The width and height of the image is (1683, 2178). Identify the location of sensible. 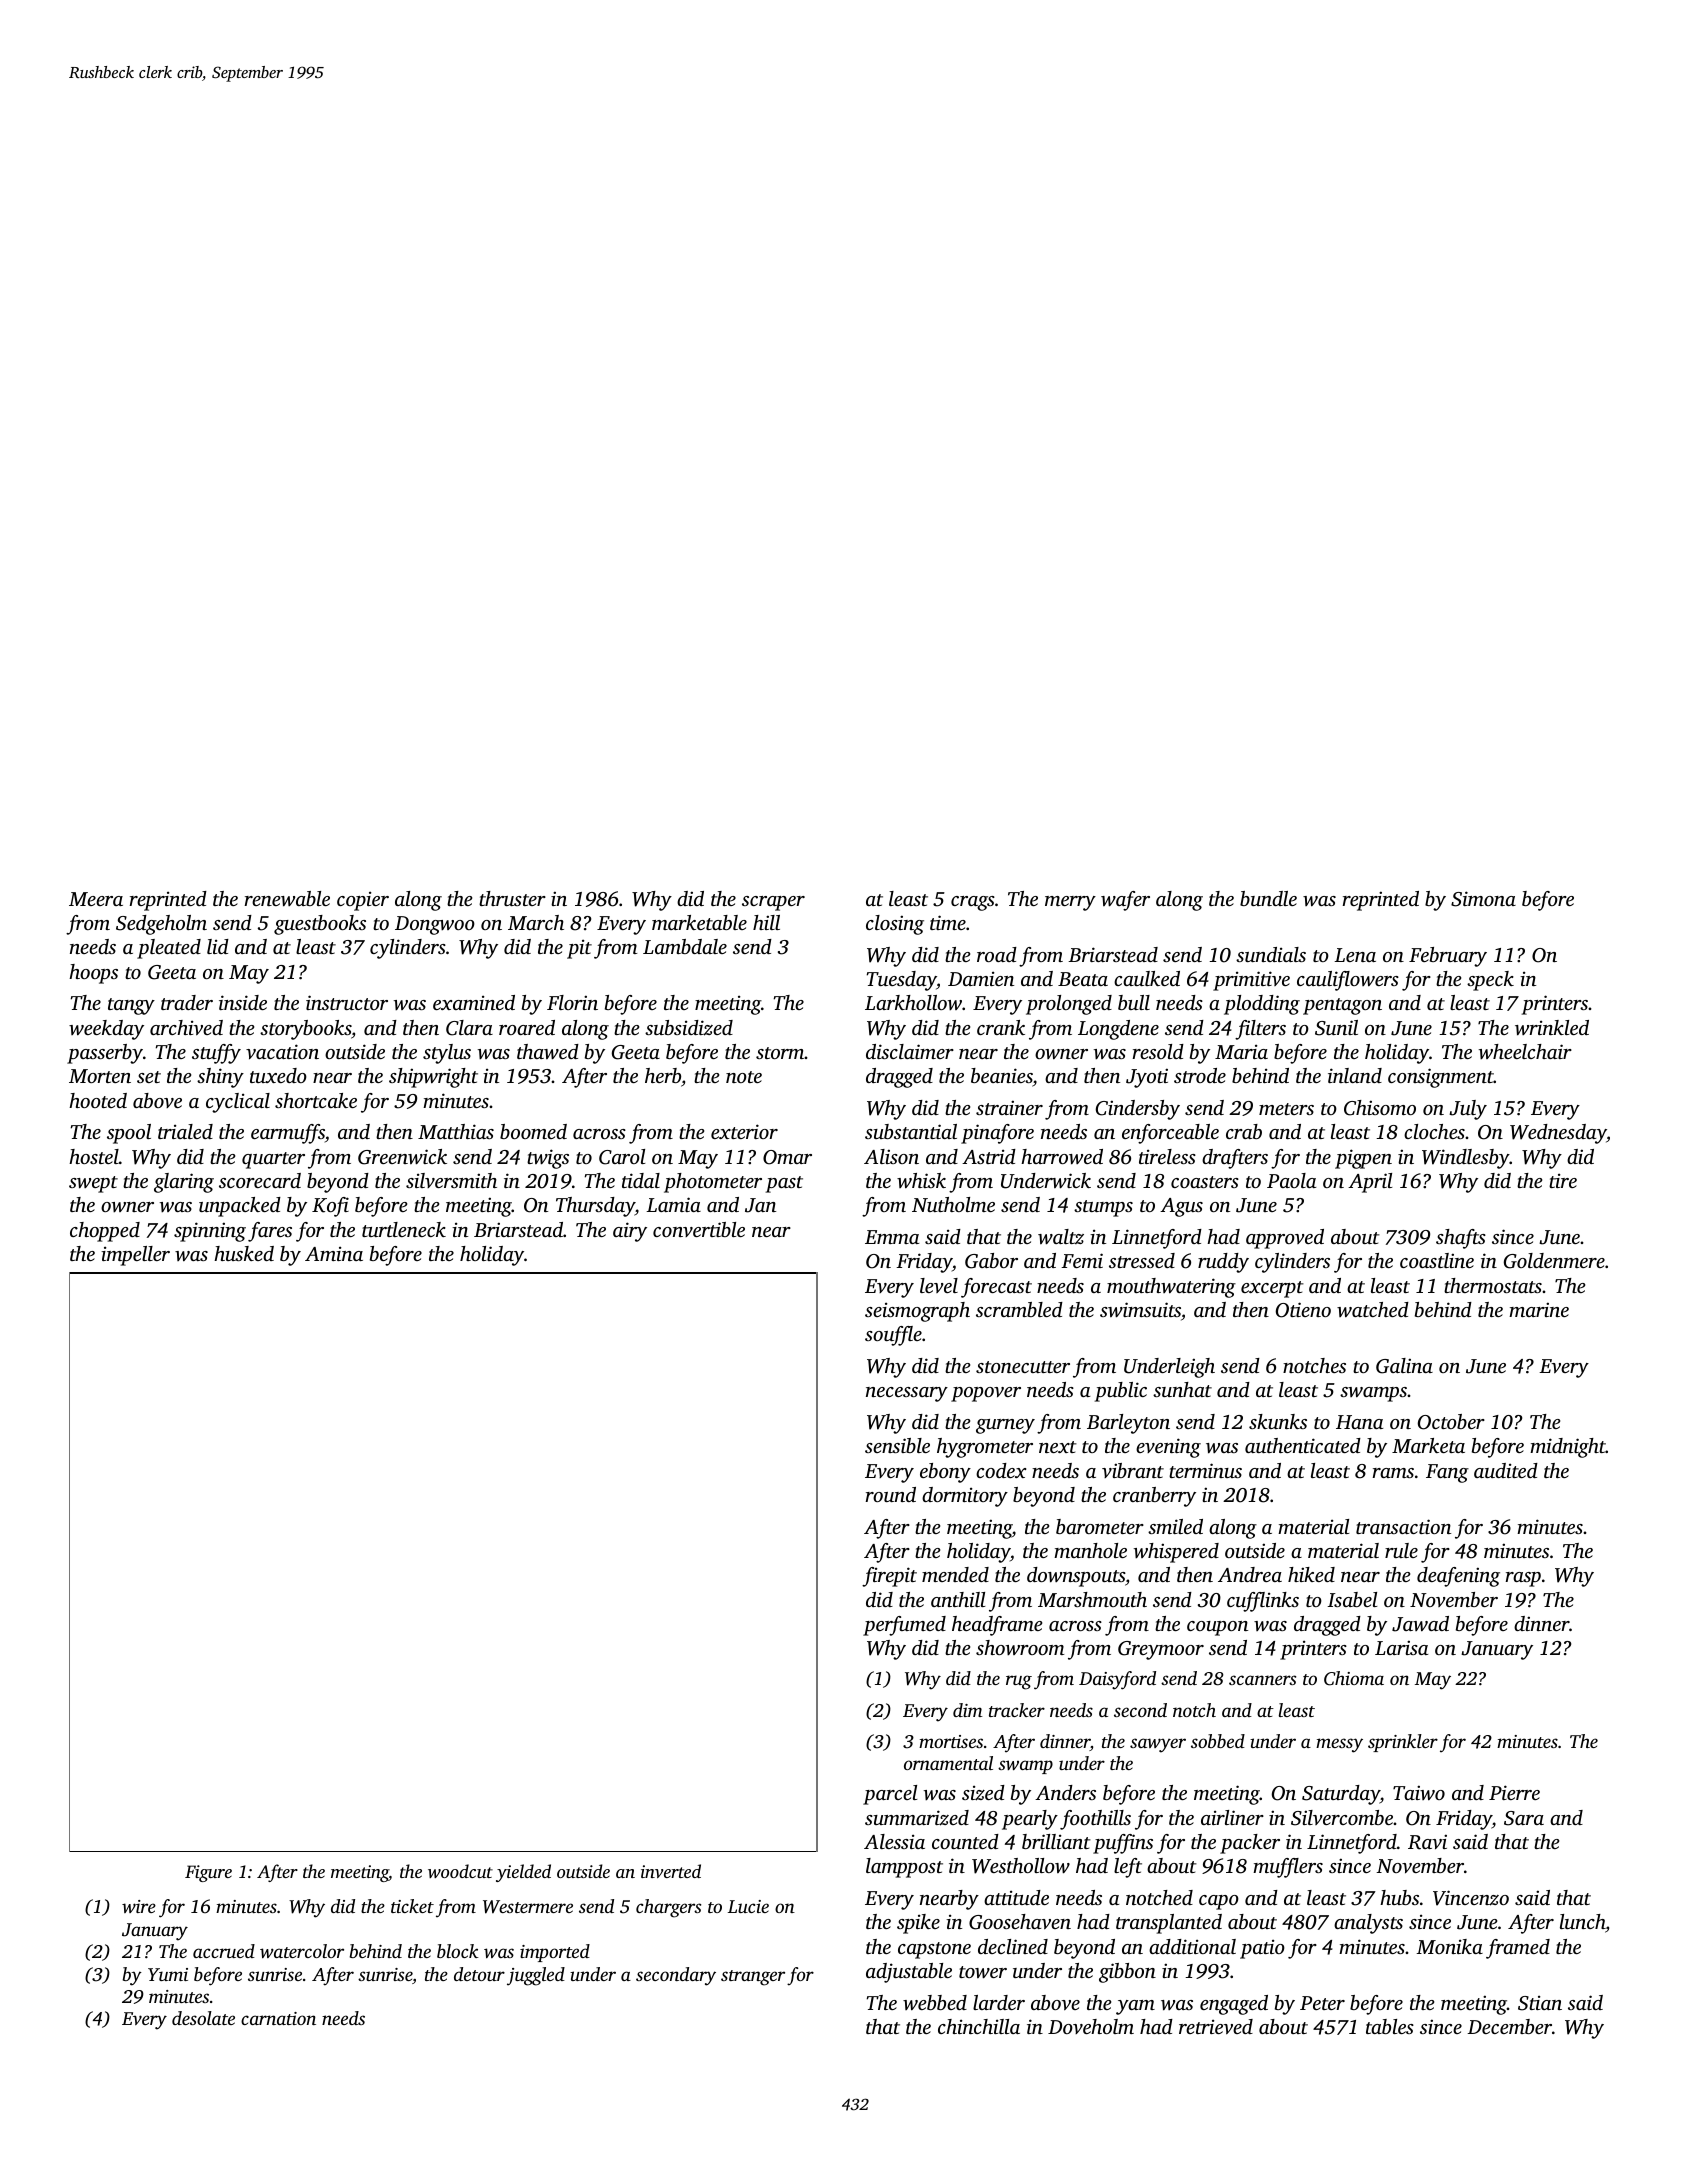
(897, 1445).
